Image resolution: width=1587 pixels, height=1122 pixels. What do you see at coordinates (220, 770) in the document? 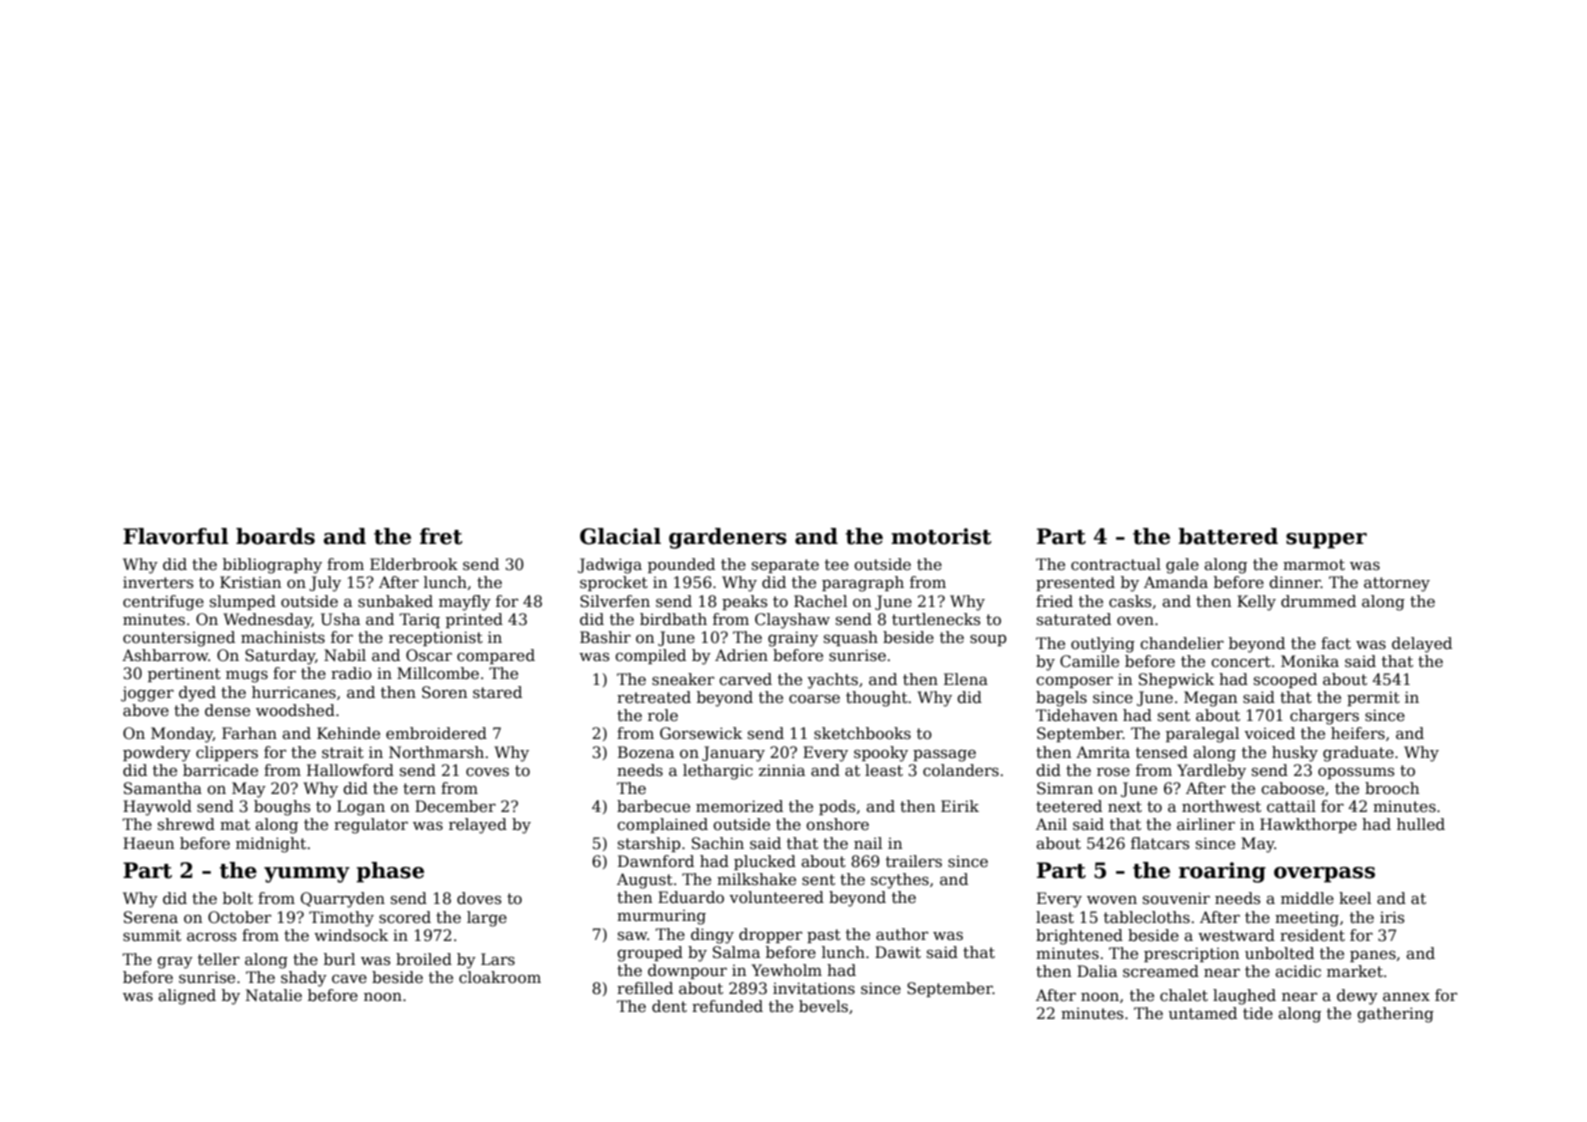
I see `barricade` at bounding box center [220, 770].
